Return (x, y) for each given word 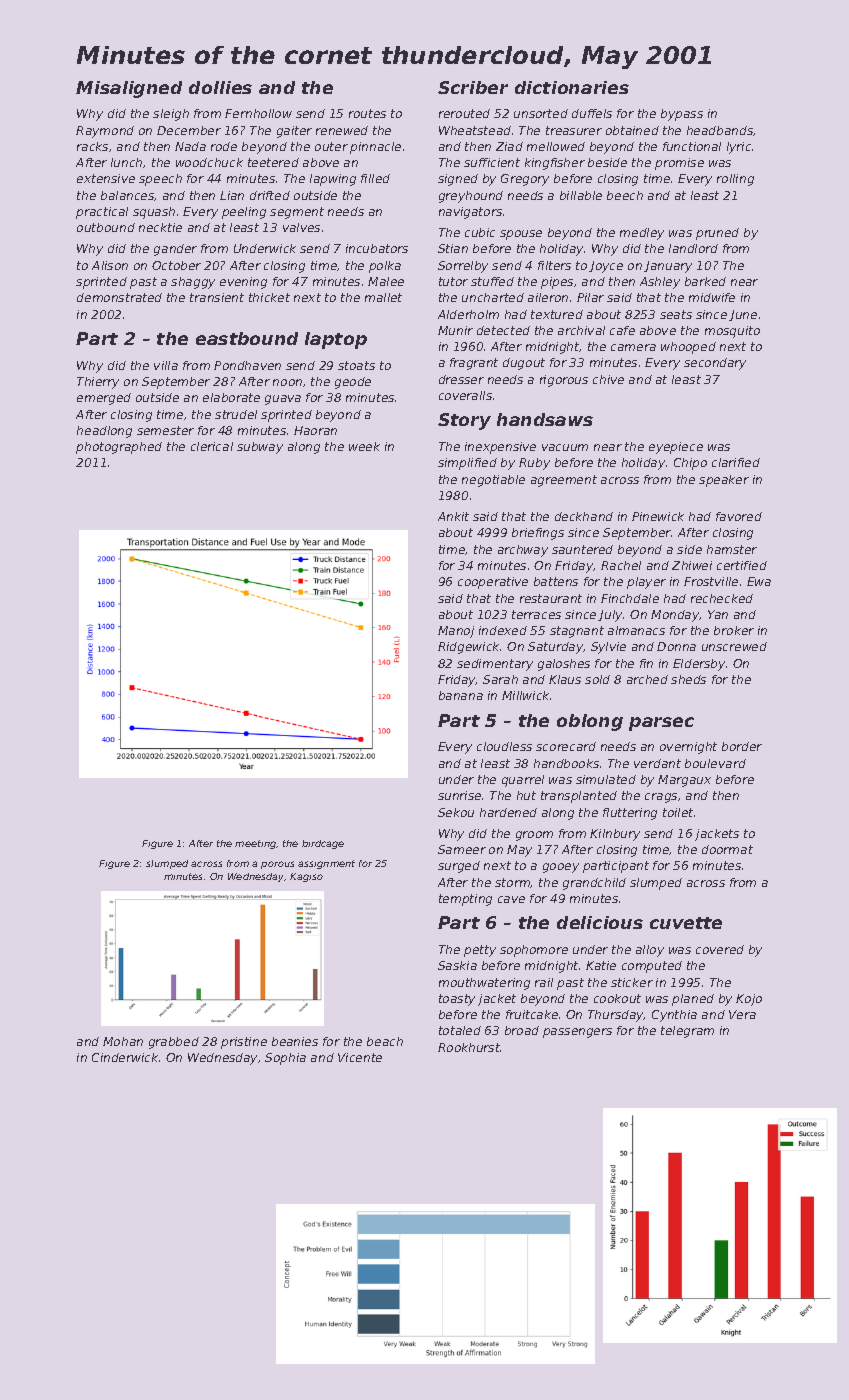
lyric (739, 148)
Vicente (360, 1057)
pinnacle (375, 148)
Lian (232, 195)
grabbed (174, 1043)
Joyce (606, 267)
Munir (455, 330)
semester (165, 430)
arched (647, 679)
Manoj (456, 632)
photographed (119, 448)
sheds (688, 679)
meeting (255, 844)
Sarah (500, 679)
